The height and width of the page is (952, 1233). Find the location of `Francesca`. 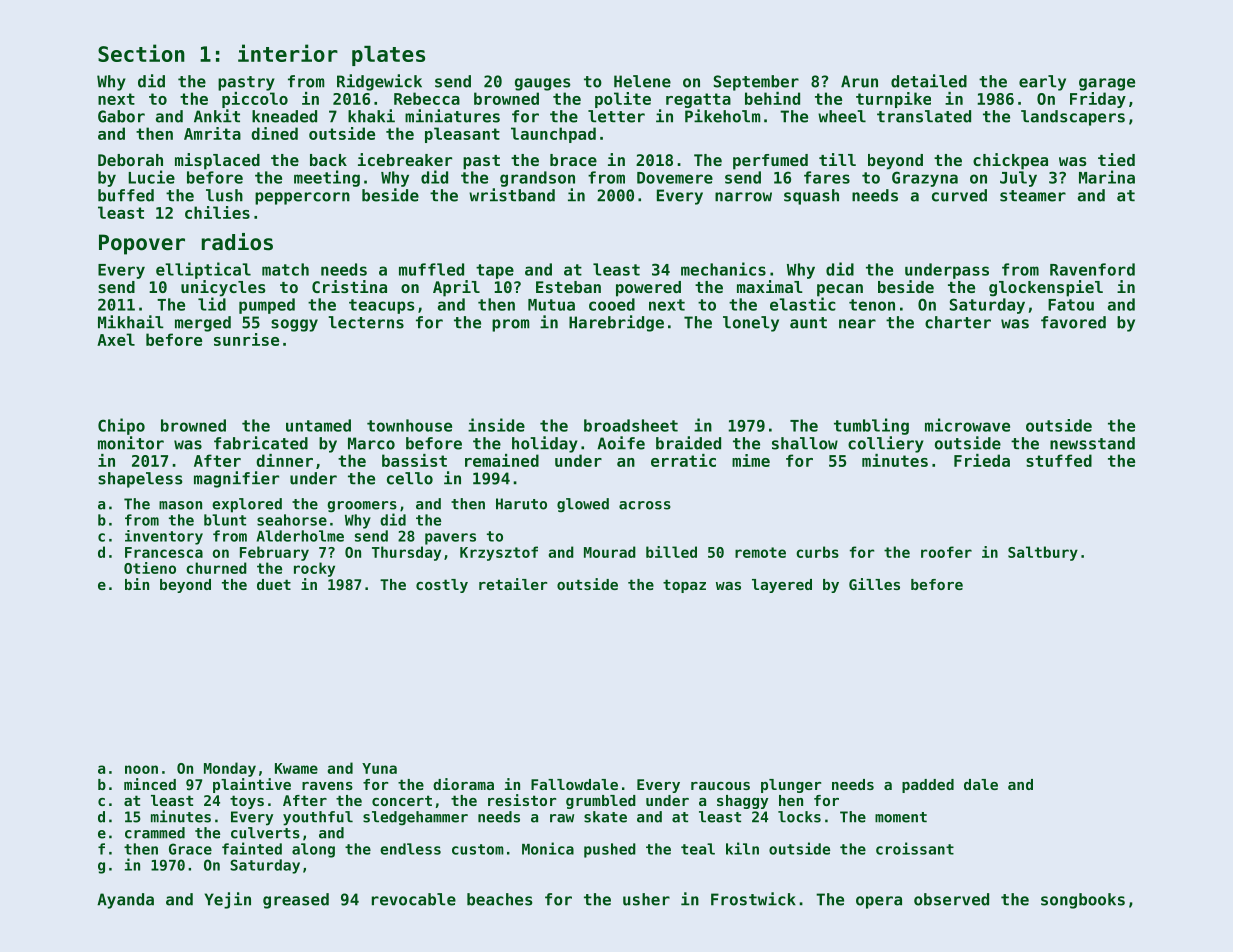

Francesca is located at coordinates (164, 552).
